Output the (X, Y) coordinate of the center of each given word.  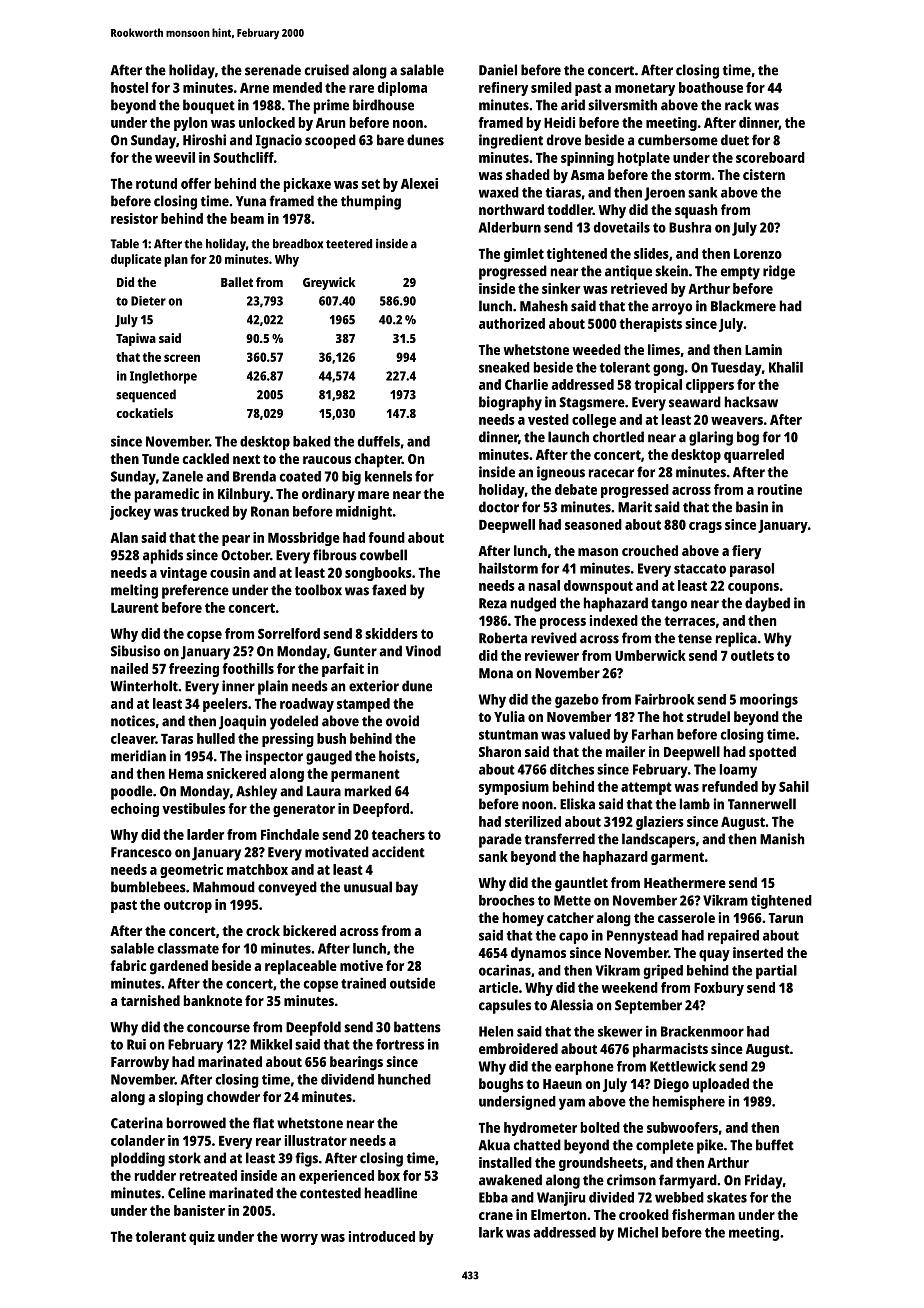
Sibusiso (135, 651)
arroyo (672, 309)
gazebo (577, 701)
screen (182, 358)
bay (407, 888)
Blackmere (743, 306)
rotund (156, 183)
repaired (733, 936)
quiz (202, 1238)
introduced (382, 1236)
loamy (738, 771)
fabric (128, 965)
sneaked (504, 367)
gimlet (524, 255)
